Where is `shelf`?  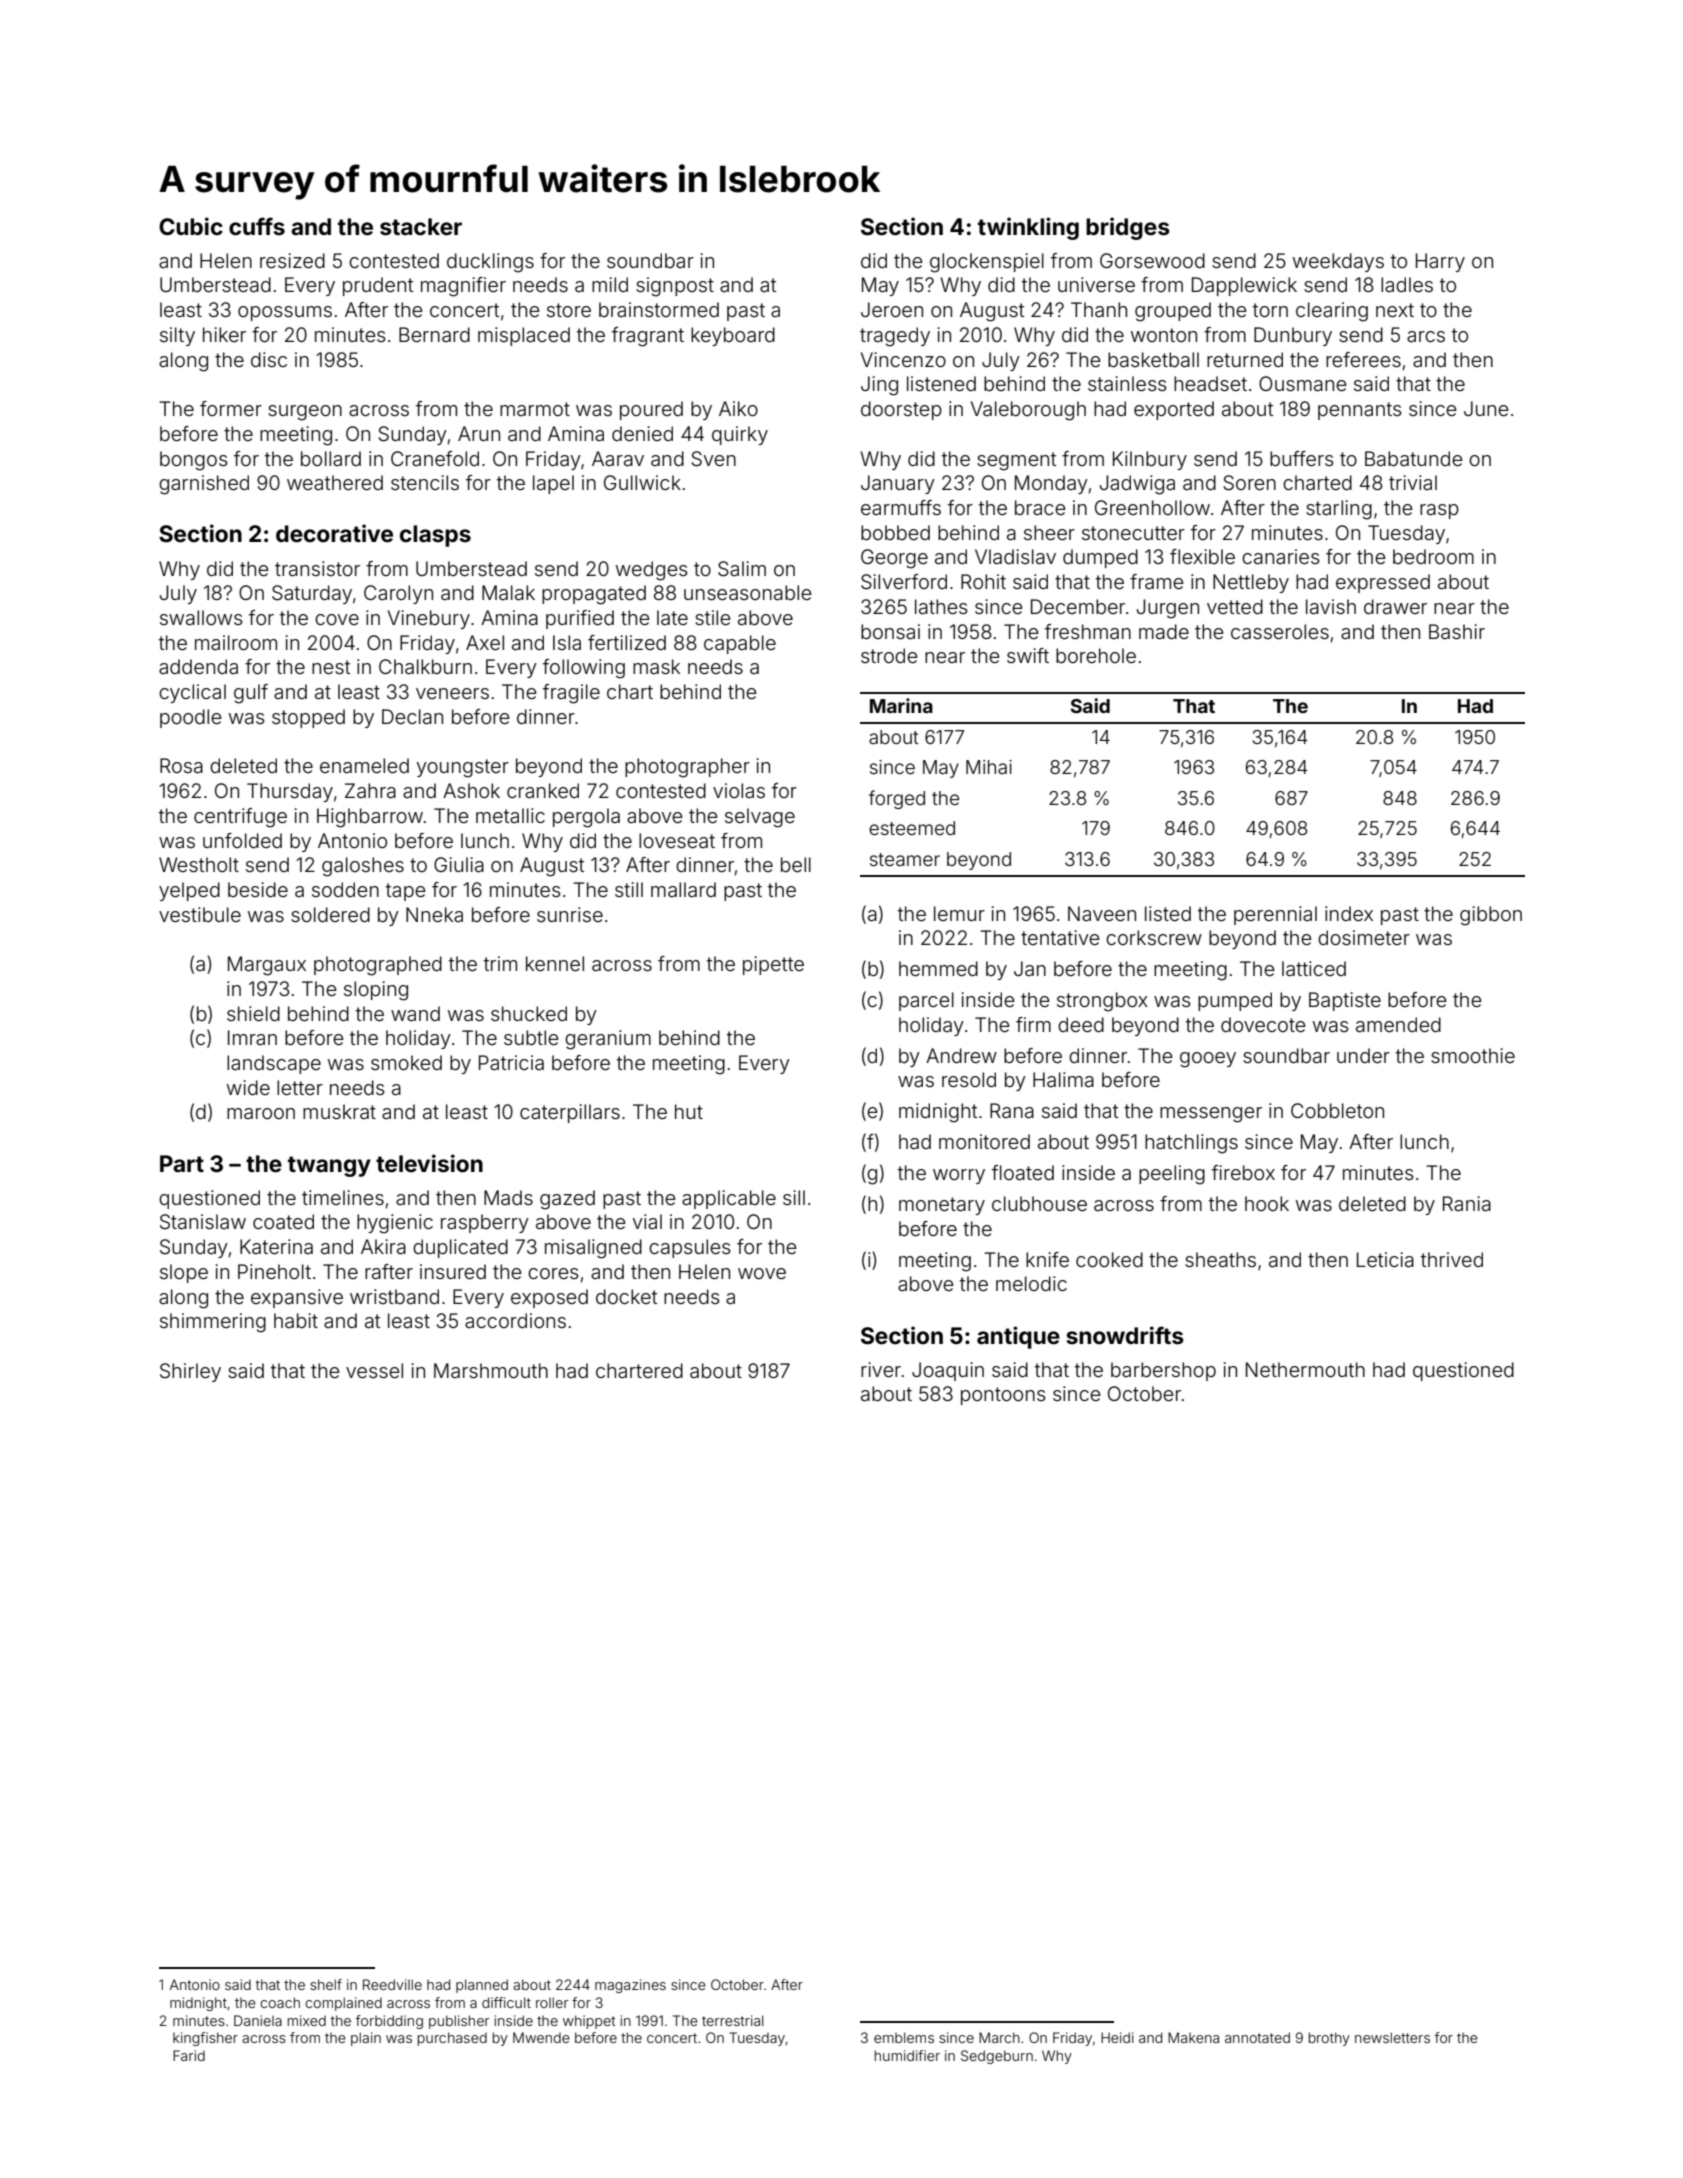
shelf is located at coordinates (326, 1984).
